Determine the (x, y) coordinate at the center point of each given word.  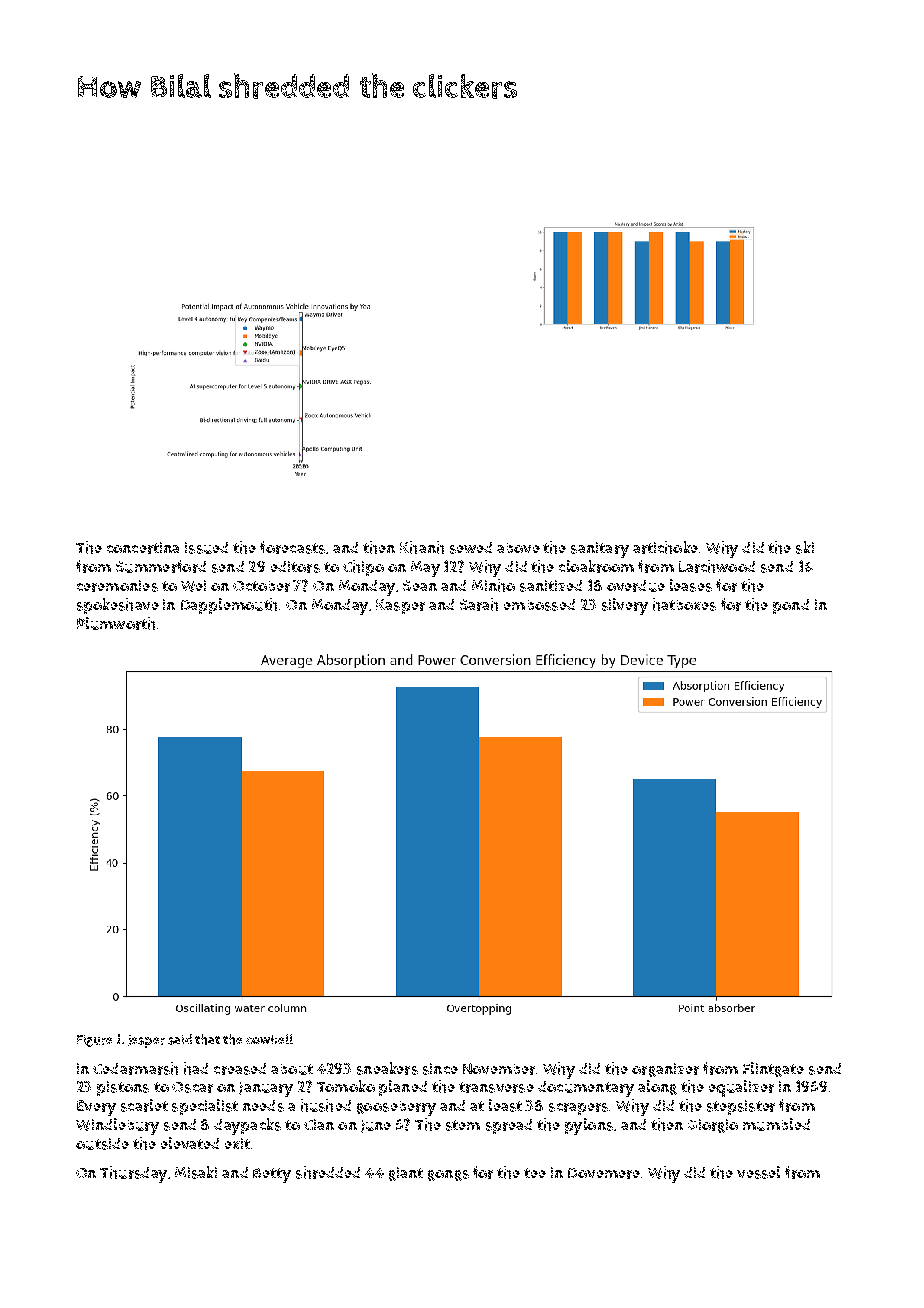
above (518, 548)
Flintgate (773, 1069)
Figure (94, 1041)
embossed (539, 605)
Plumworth (116, 623)
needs (263, 1106)
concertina (143, 548)
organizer (665, 1070)
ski (805, 547)
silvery (625, 606)
